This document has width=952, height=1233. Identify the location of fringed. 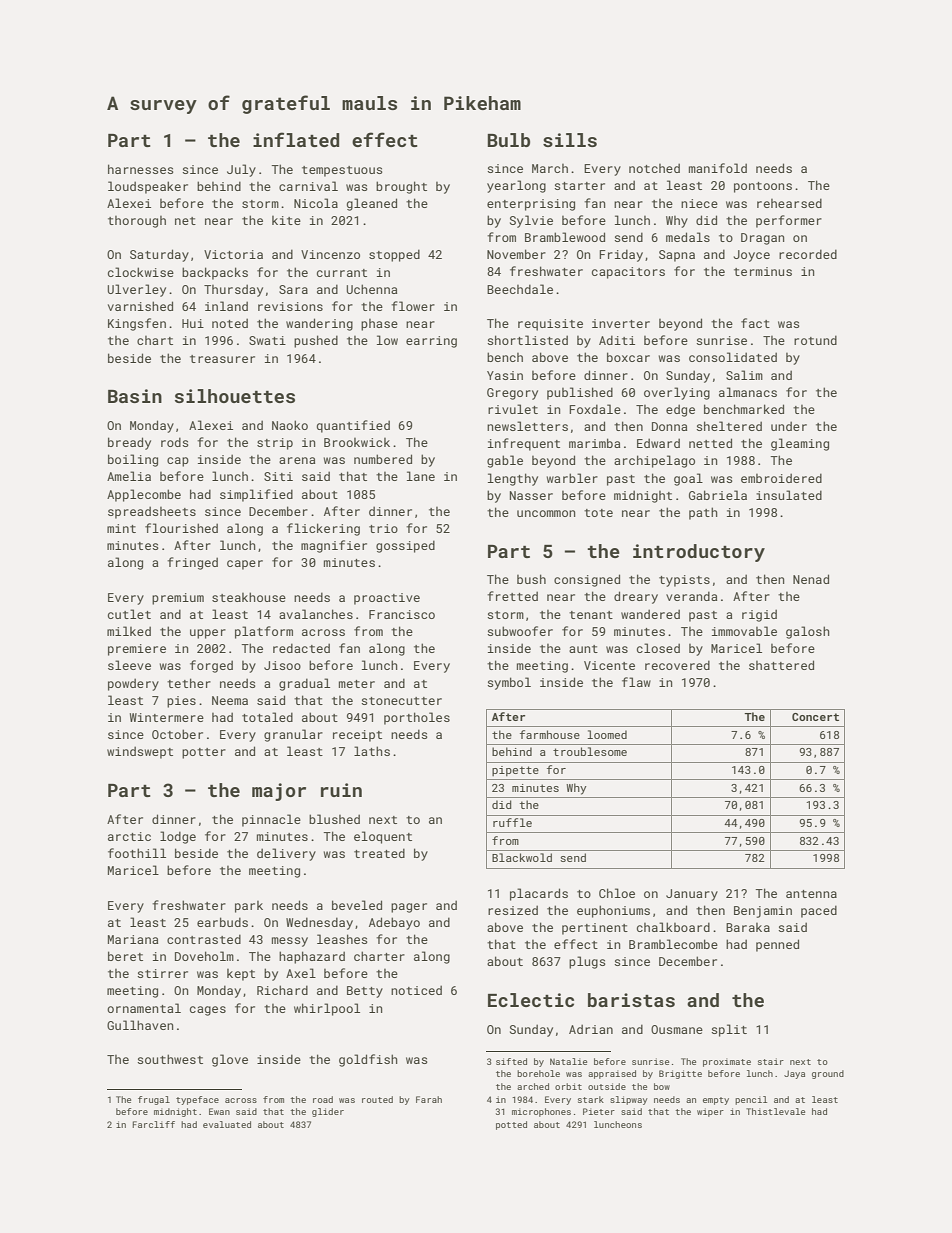
(192, 563).
